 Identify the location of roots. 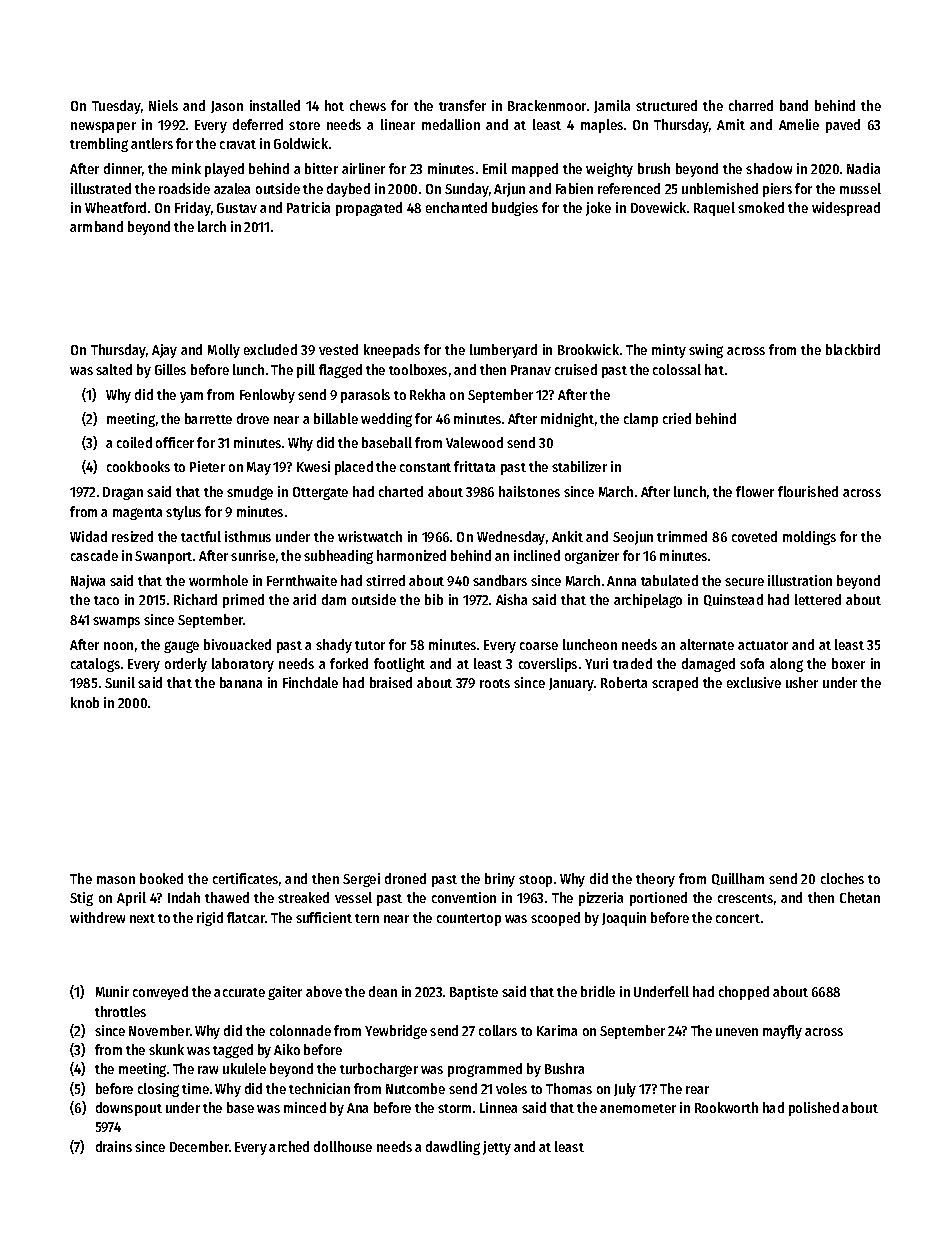
(495, 683).
